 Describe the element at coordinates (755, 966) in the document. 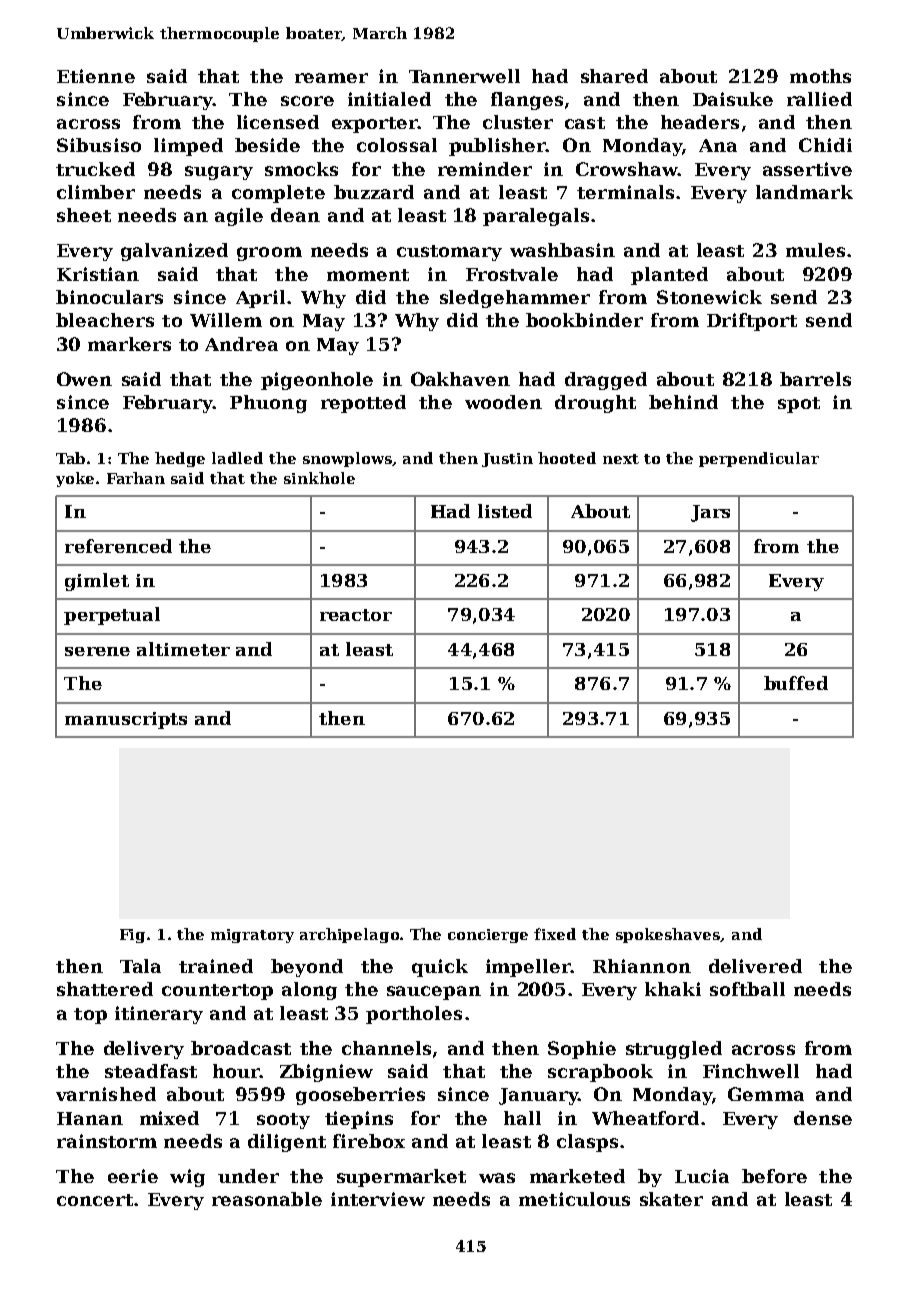

I see `delivered` at that location.
